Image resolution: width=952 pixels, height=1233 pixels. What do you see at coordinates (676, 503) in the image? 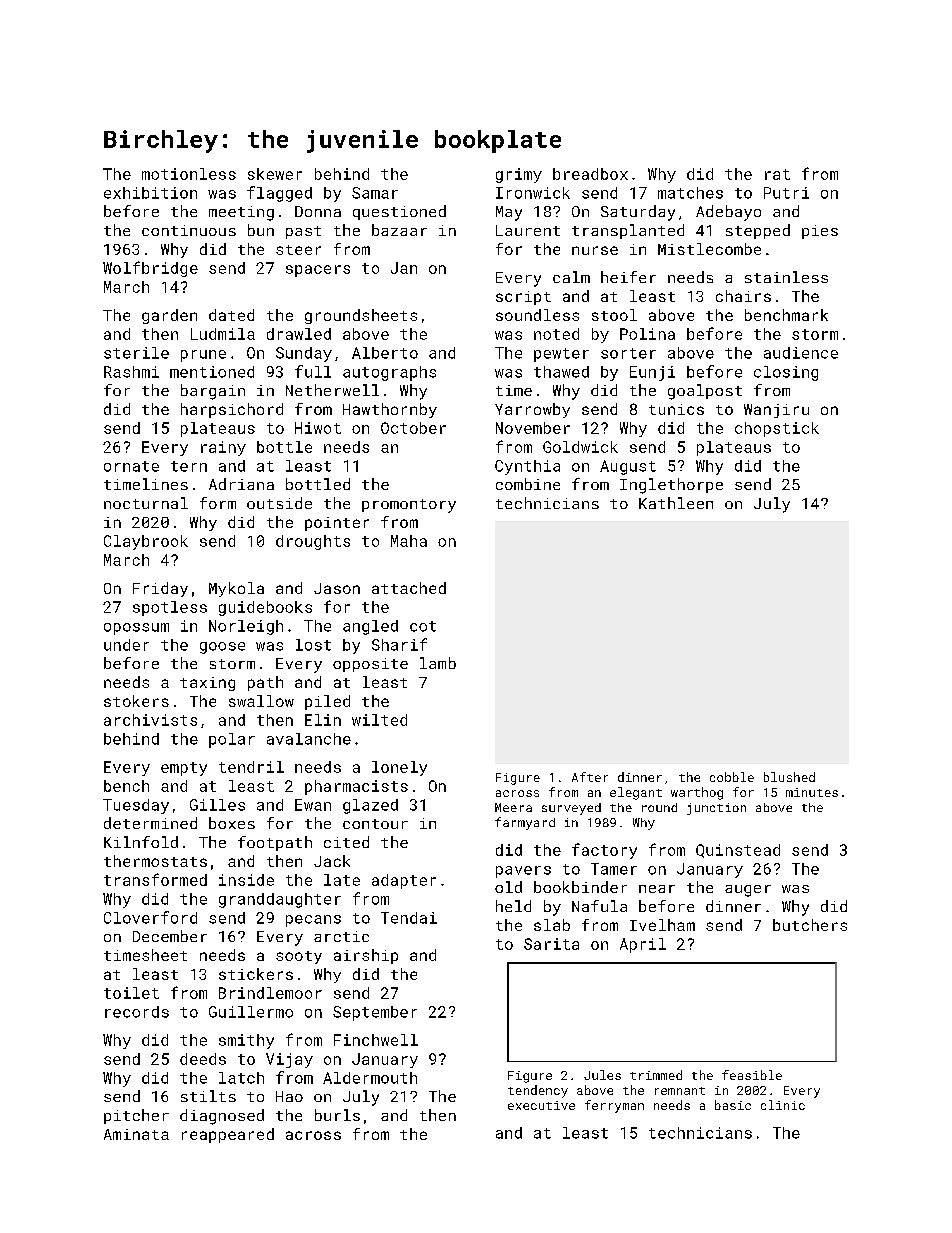
I see `Kathleen` at bounding box center [676, 503].
